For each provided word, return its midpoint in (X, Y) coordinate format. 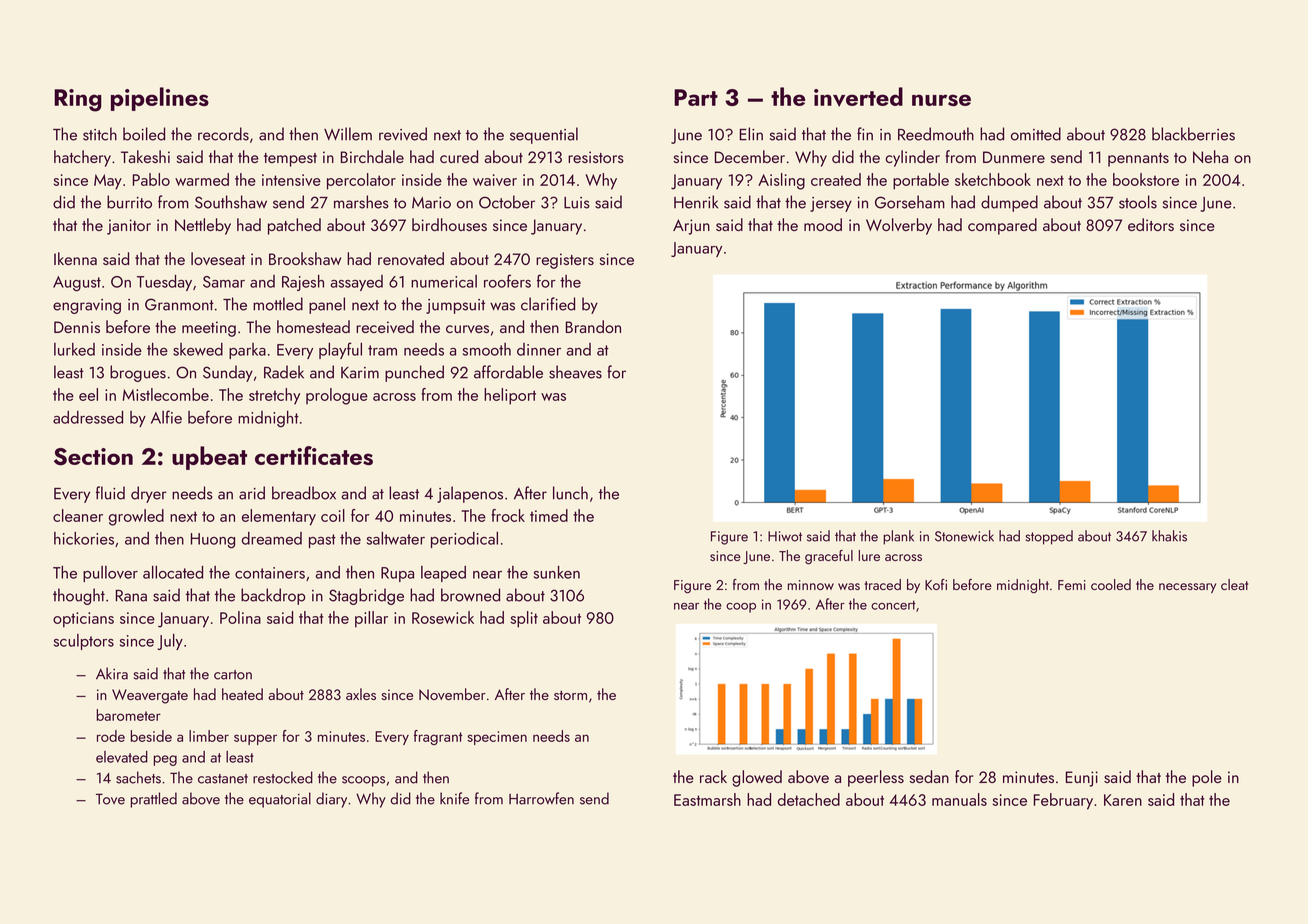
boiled (144, 134)
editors (1151, 224)
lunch (570, 493)
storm (570, 695)
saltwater (396, 538)
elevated (122, 757)
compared (1002, 226)
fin (865, 134)
